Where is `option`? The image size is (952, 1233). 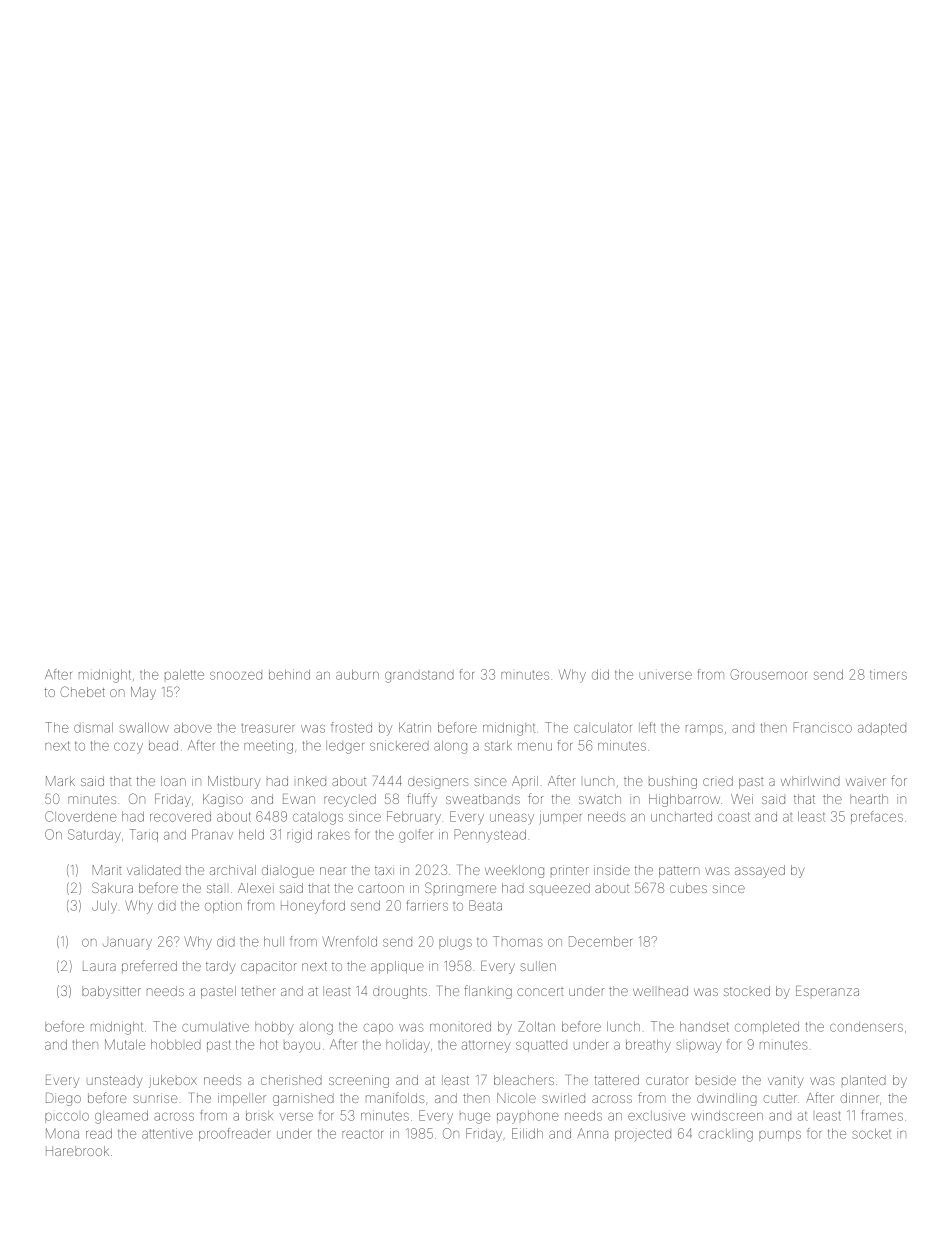
option is located at coordinates (223, 907).
